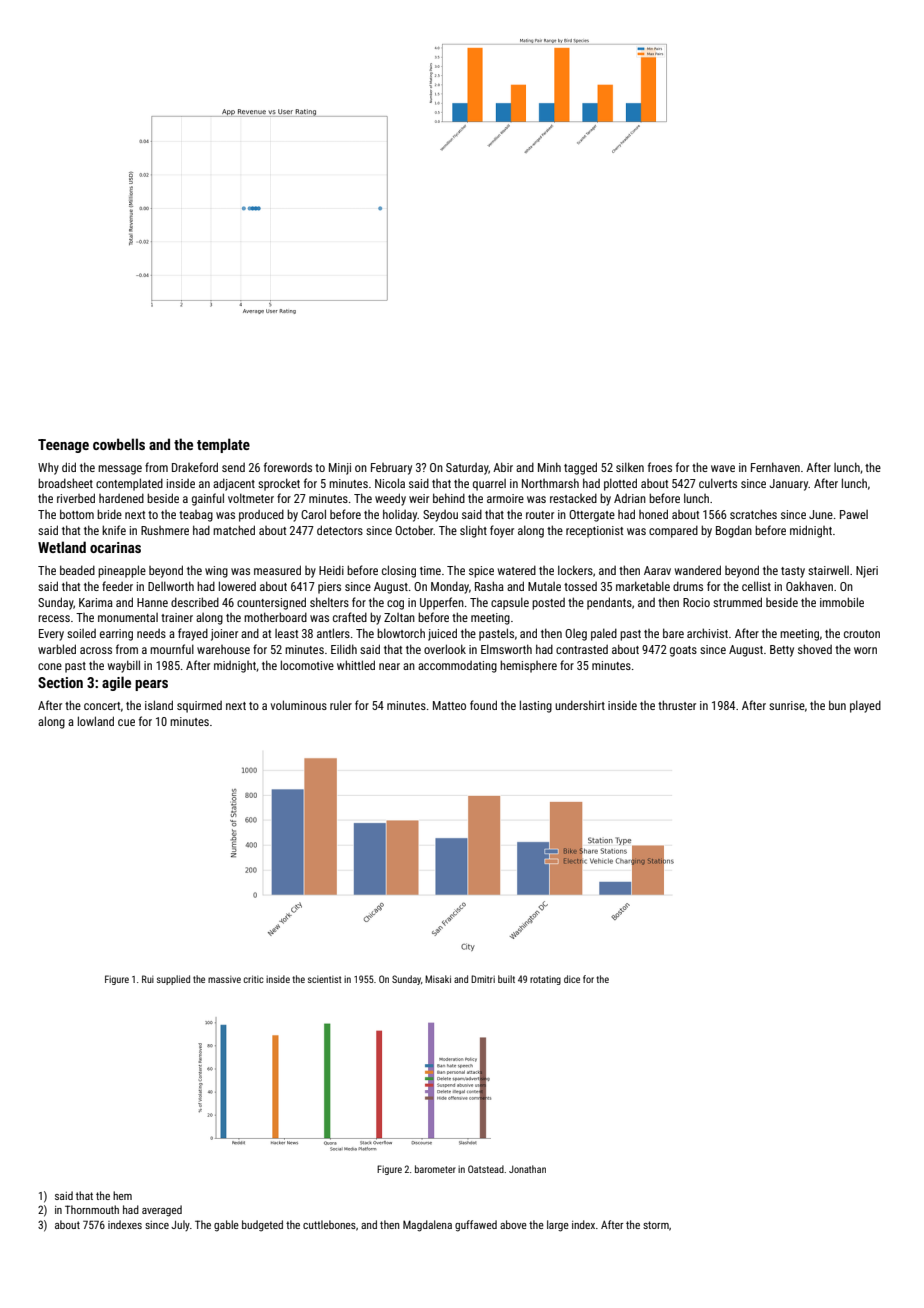  What do you see at coordinates (506, 649) in the image?
I see `Elmsworth` at bounding box center [506, 649].
